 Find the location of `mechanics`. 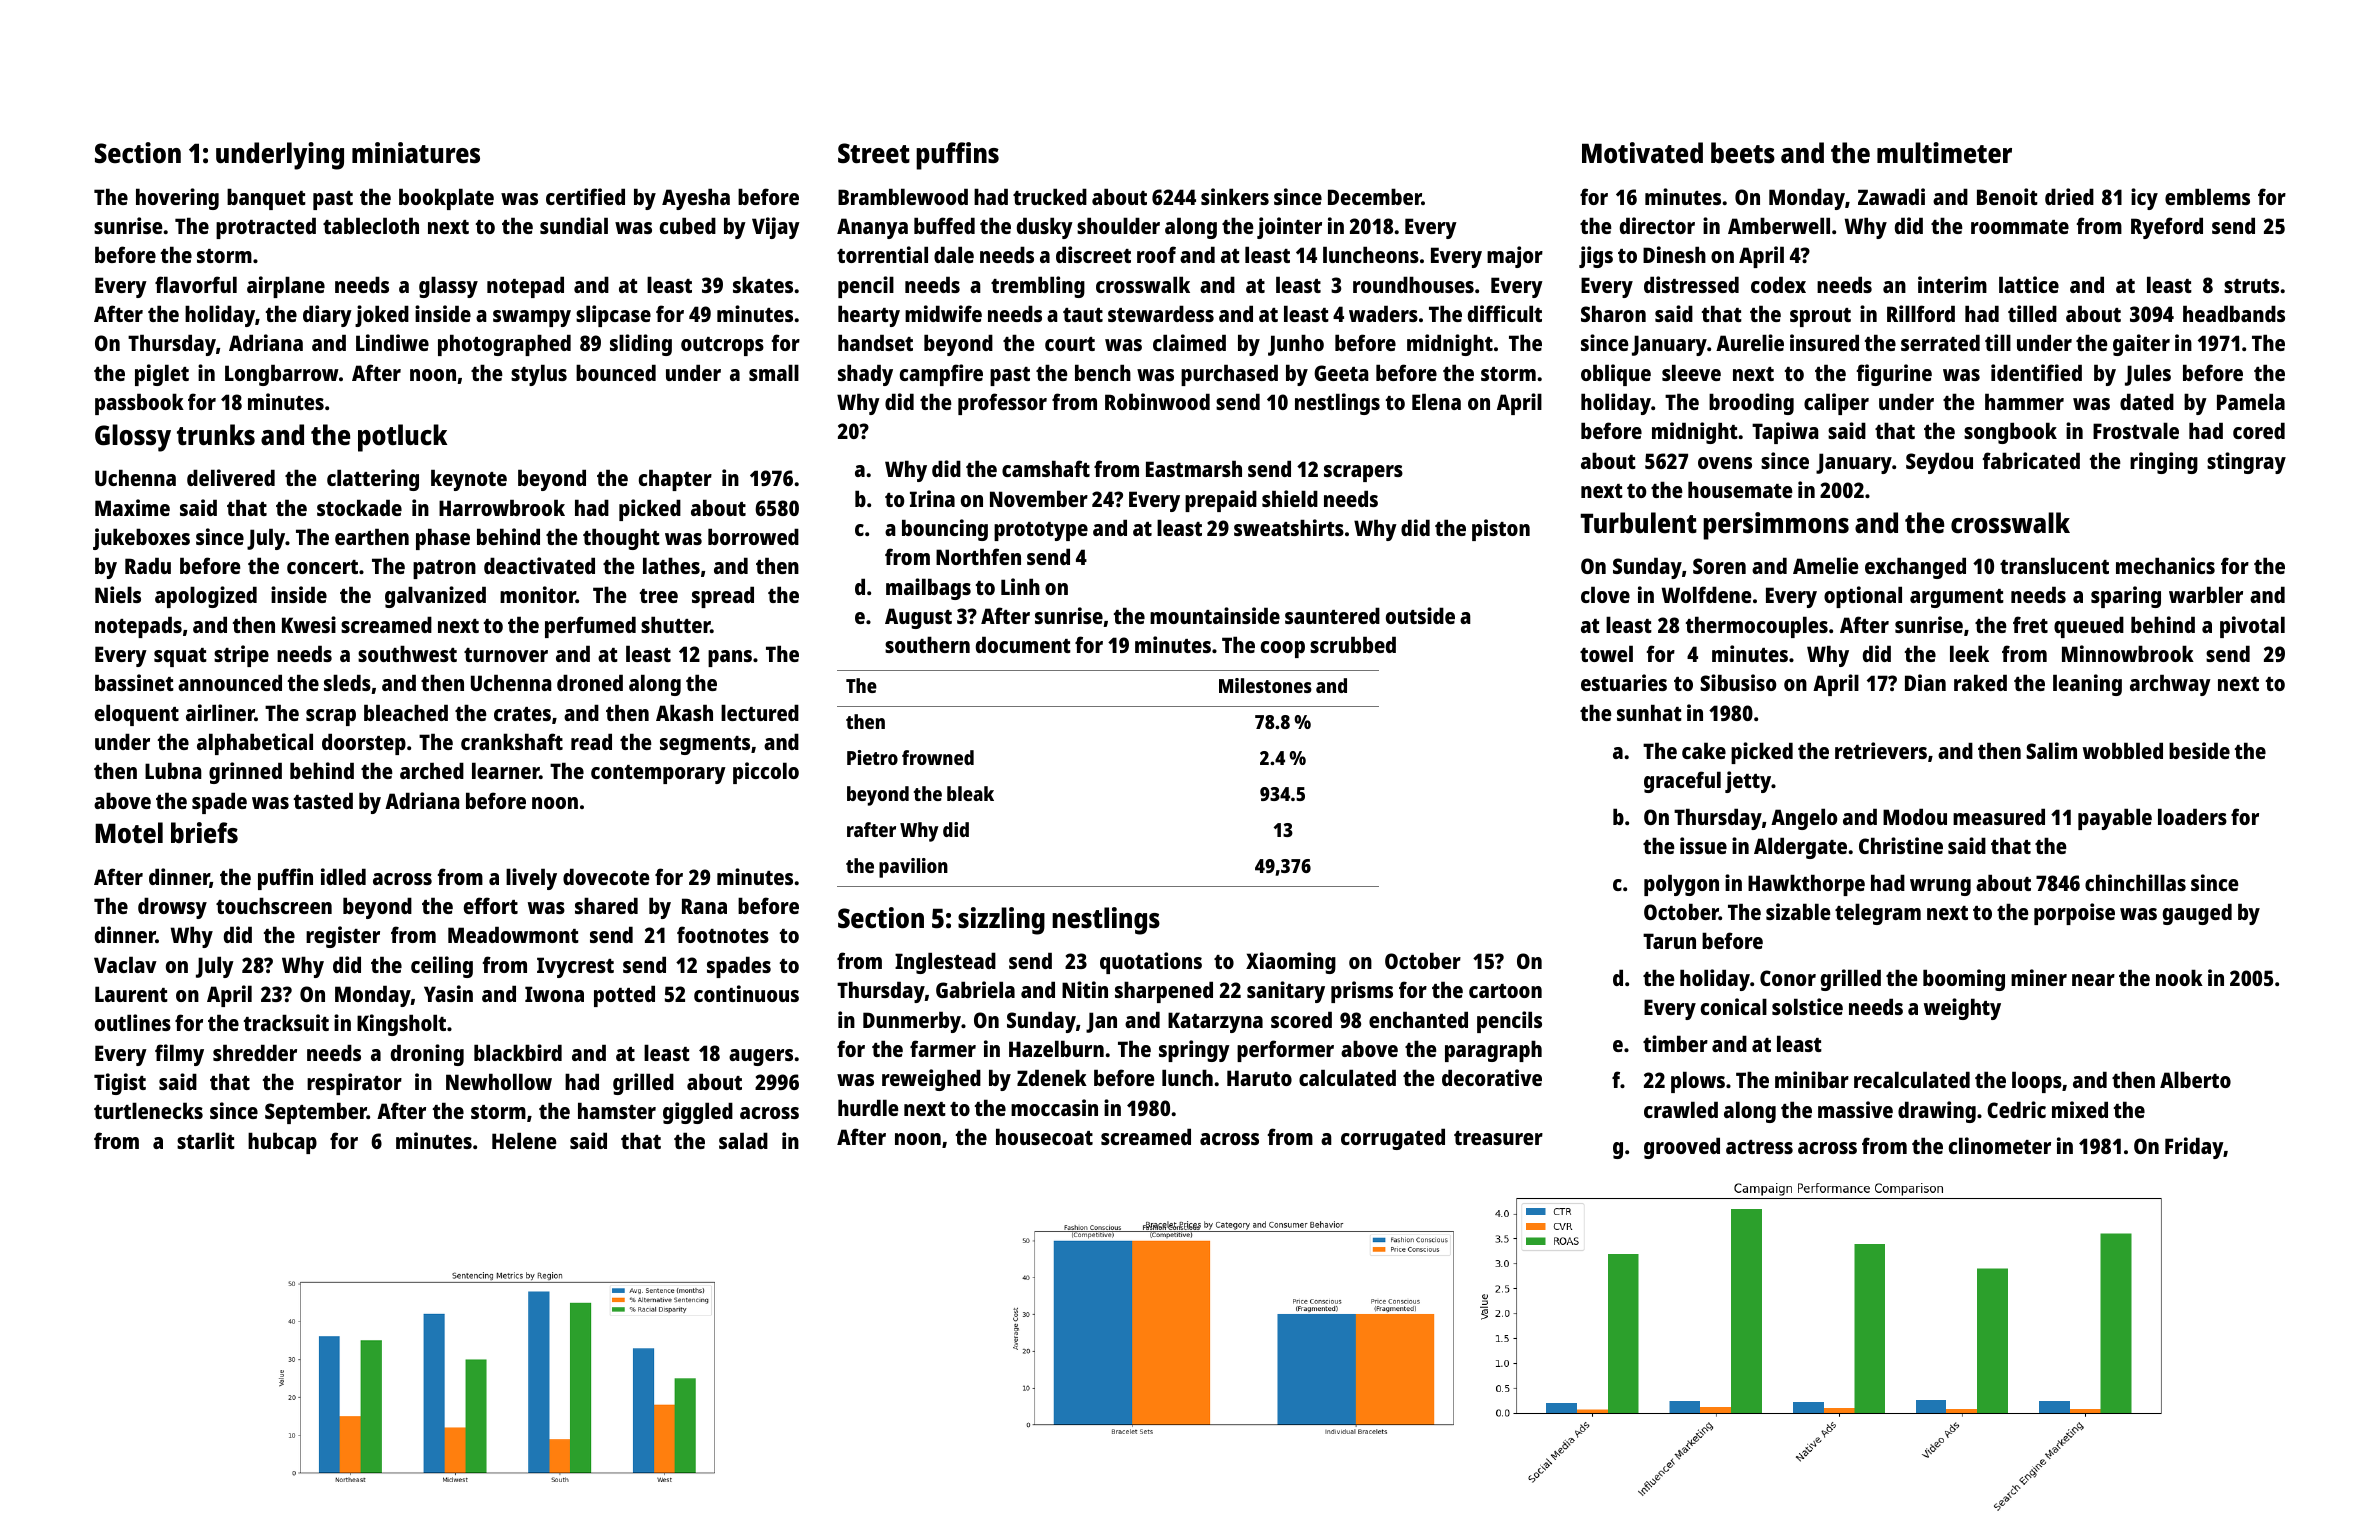

mechanics is located at coordinates (2165, 565).
